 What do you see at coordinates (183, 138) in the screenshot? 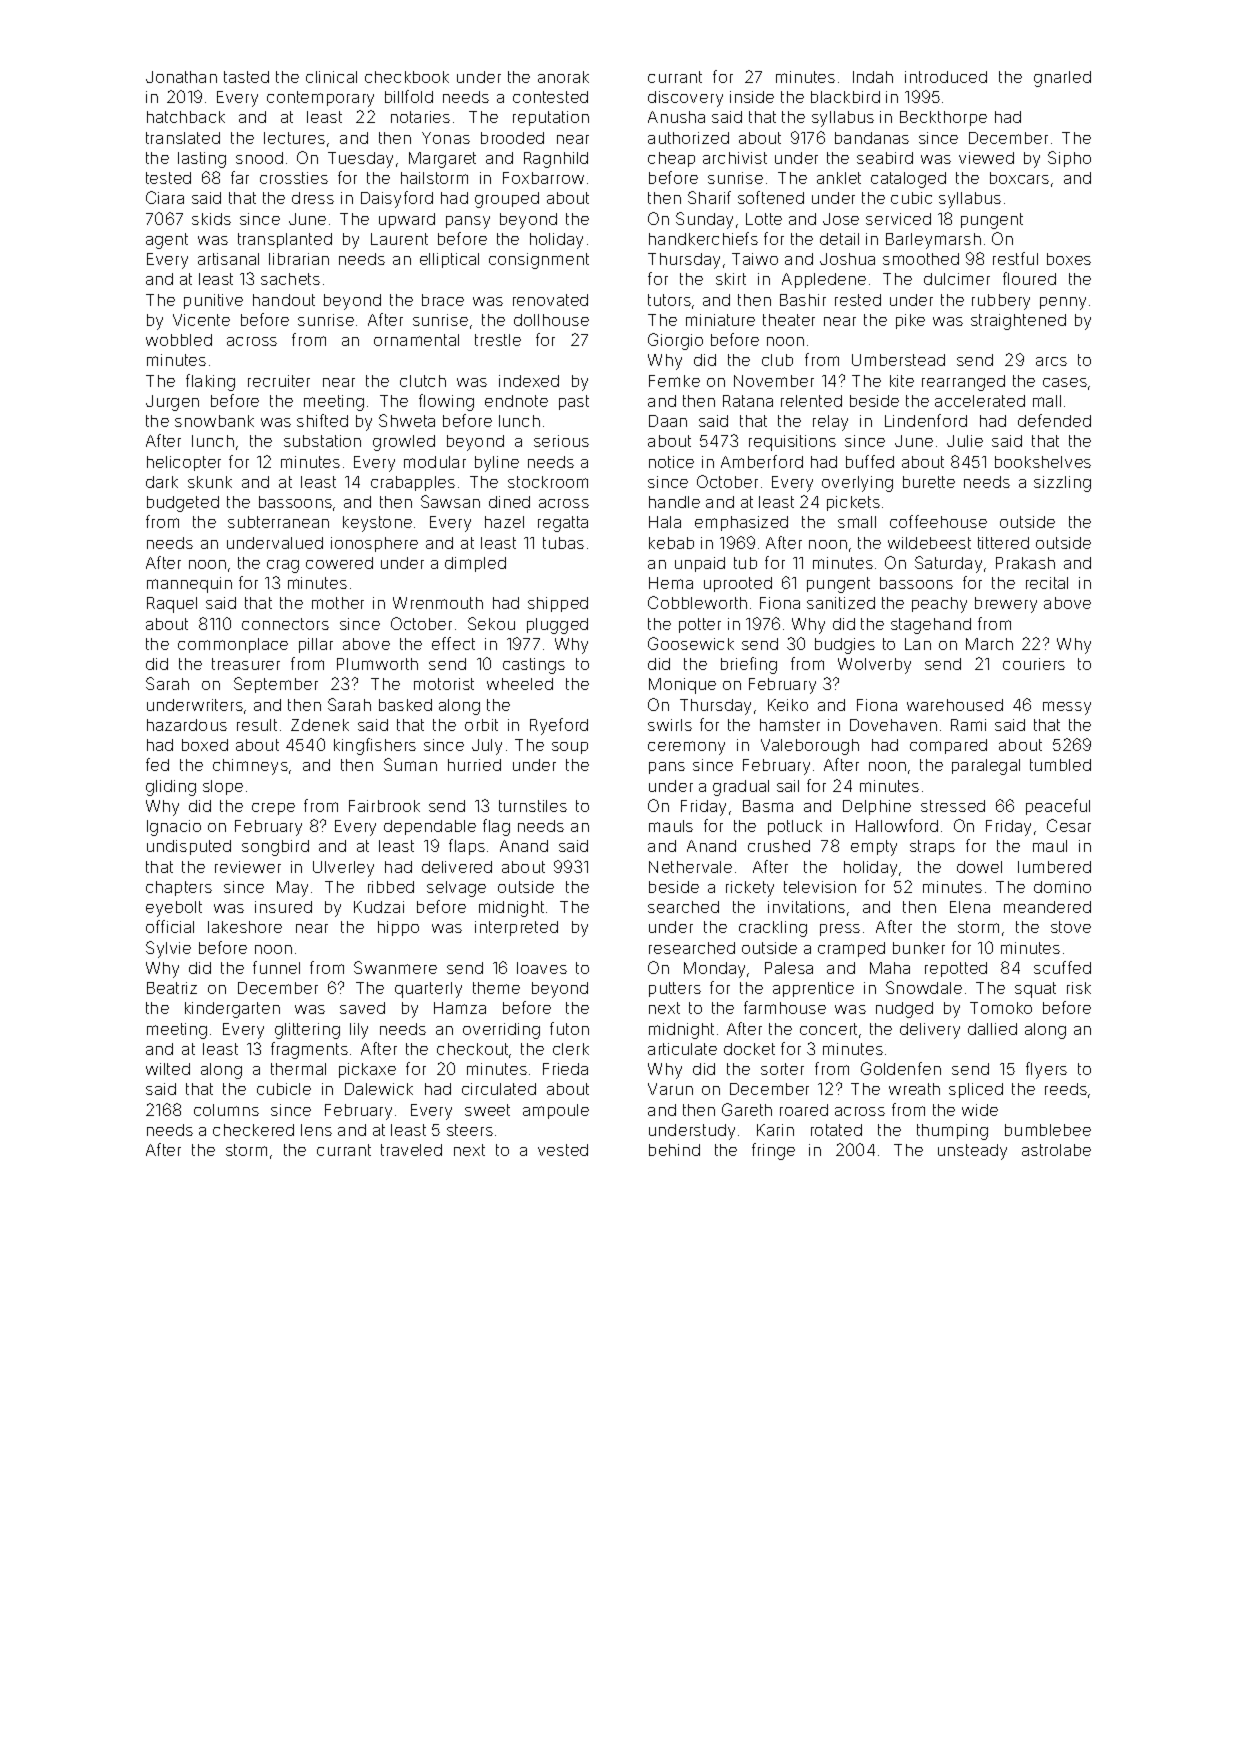
I see `translated` at bounding box center [183, 138].
